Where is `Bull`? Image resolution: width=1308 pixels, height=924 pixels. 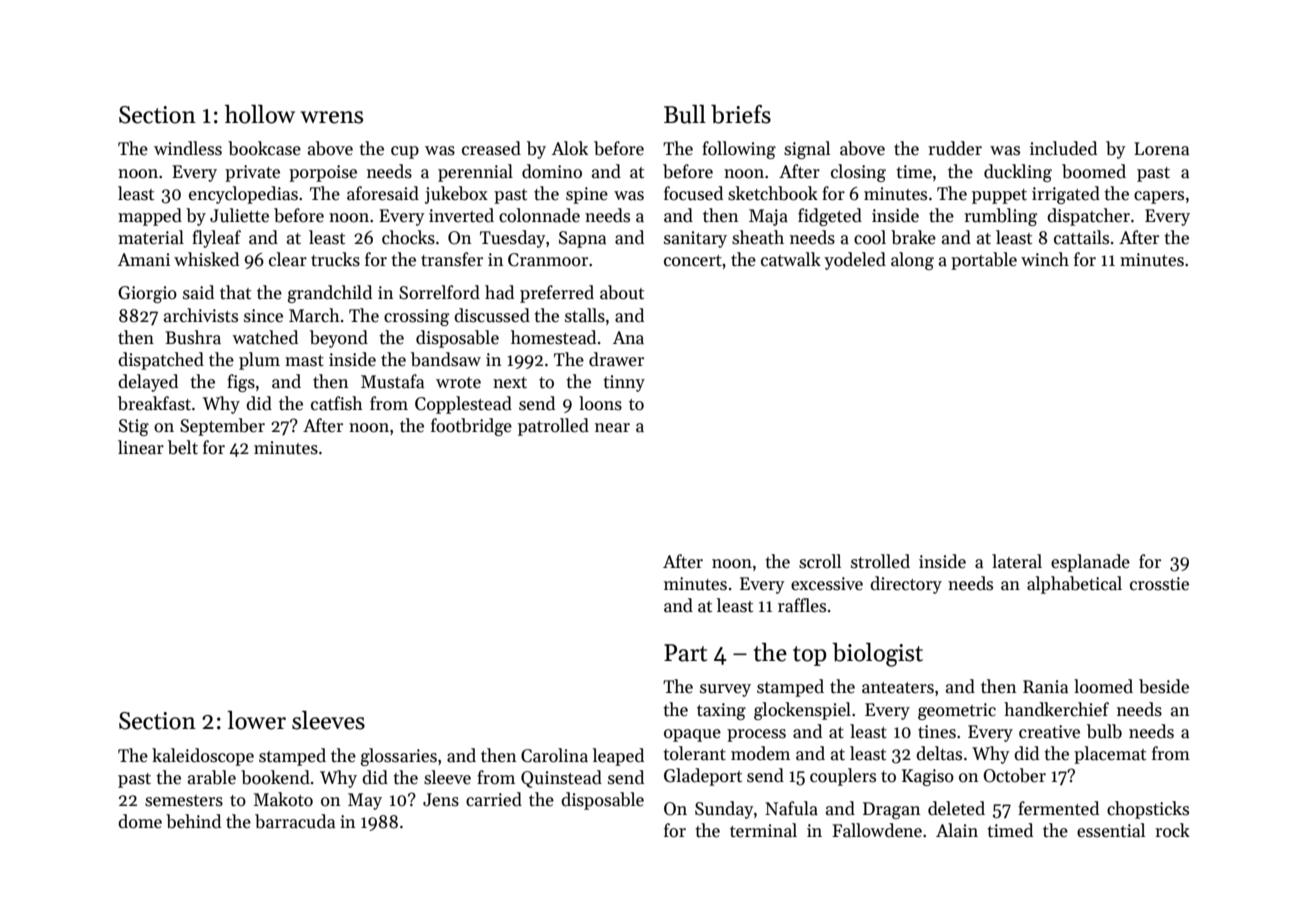
Bull is located at coordinates (685, 114).
